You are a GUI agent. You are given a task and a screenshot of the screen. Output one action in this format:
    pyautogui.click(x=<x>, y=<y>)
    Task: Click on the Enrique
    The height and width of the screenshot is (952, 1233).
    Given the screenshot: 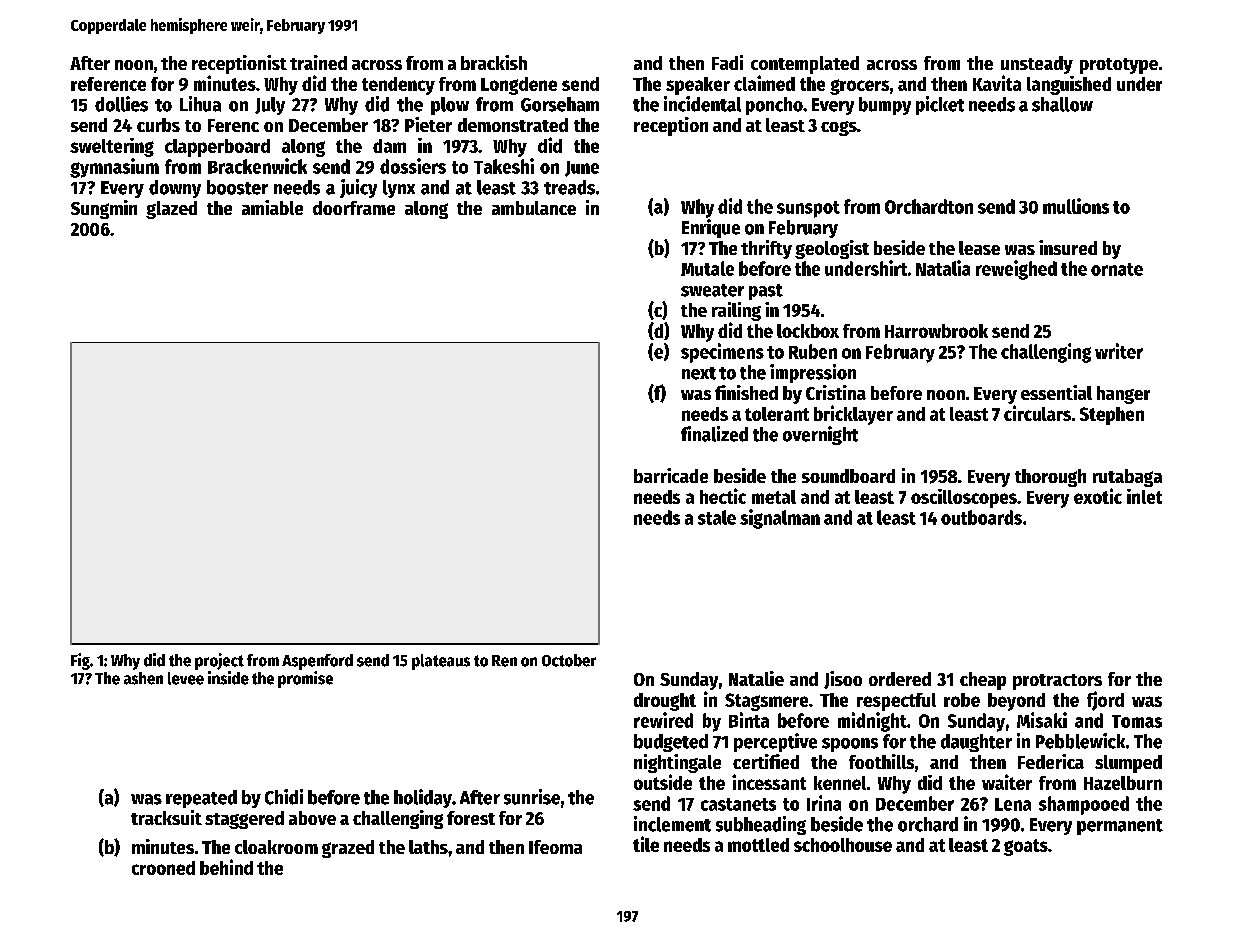 What is the action you would take?
    pyautogui.click(x=711, y=228)
